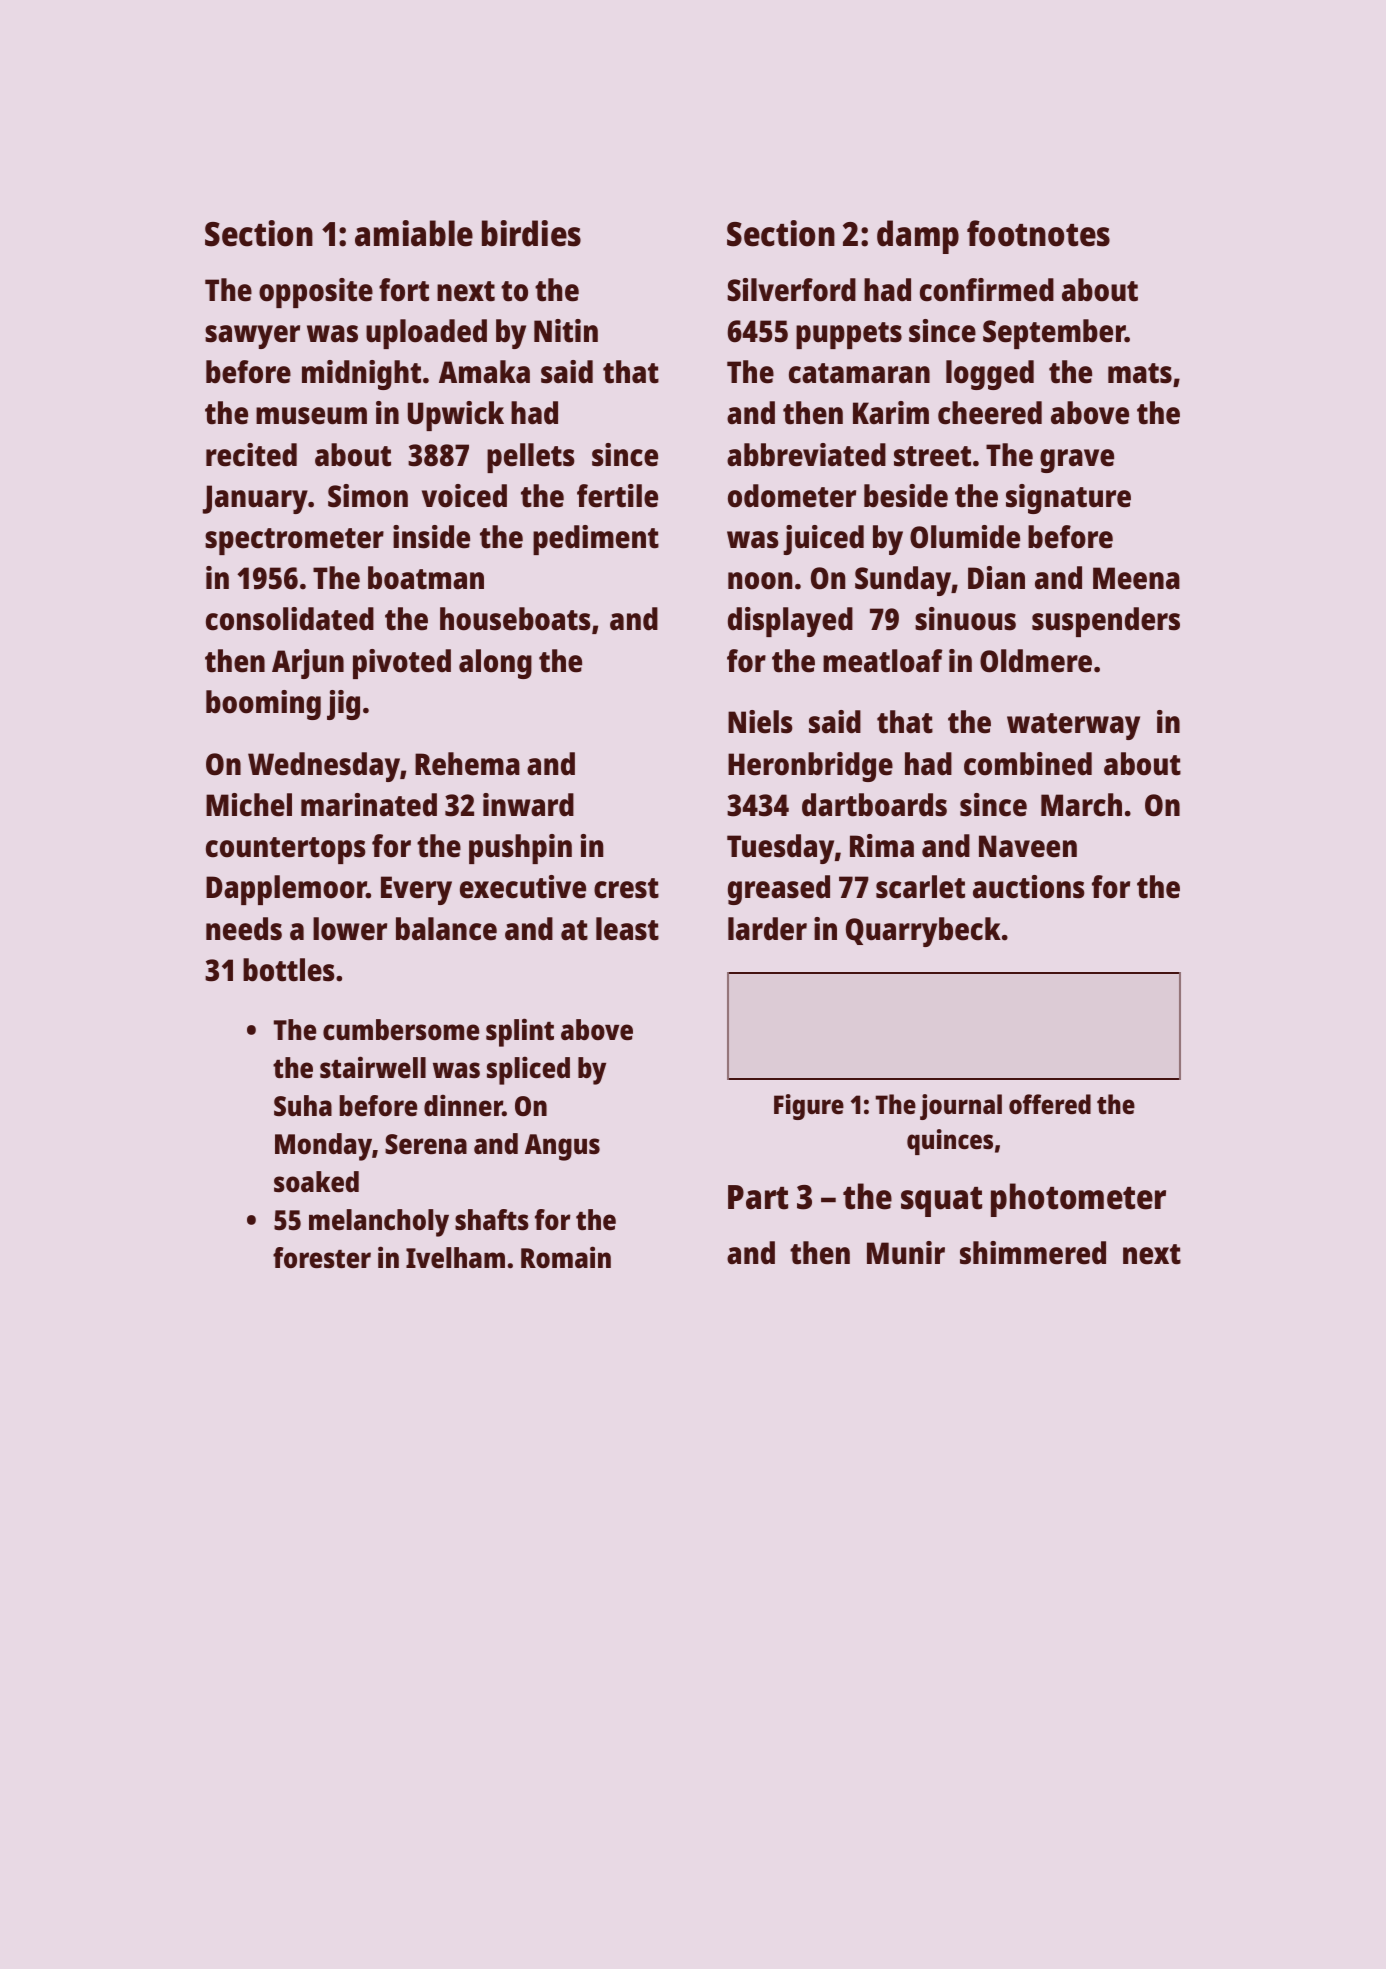 Image resolution: width=1386 pixels, height=1969 pixels. I want to click on opposite, so click(316, 293).
